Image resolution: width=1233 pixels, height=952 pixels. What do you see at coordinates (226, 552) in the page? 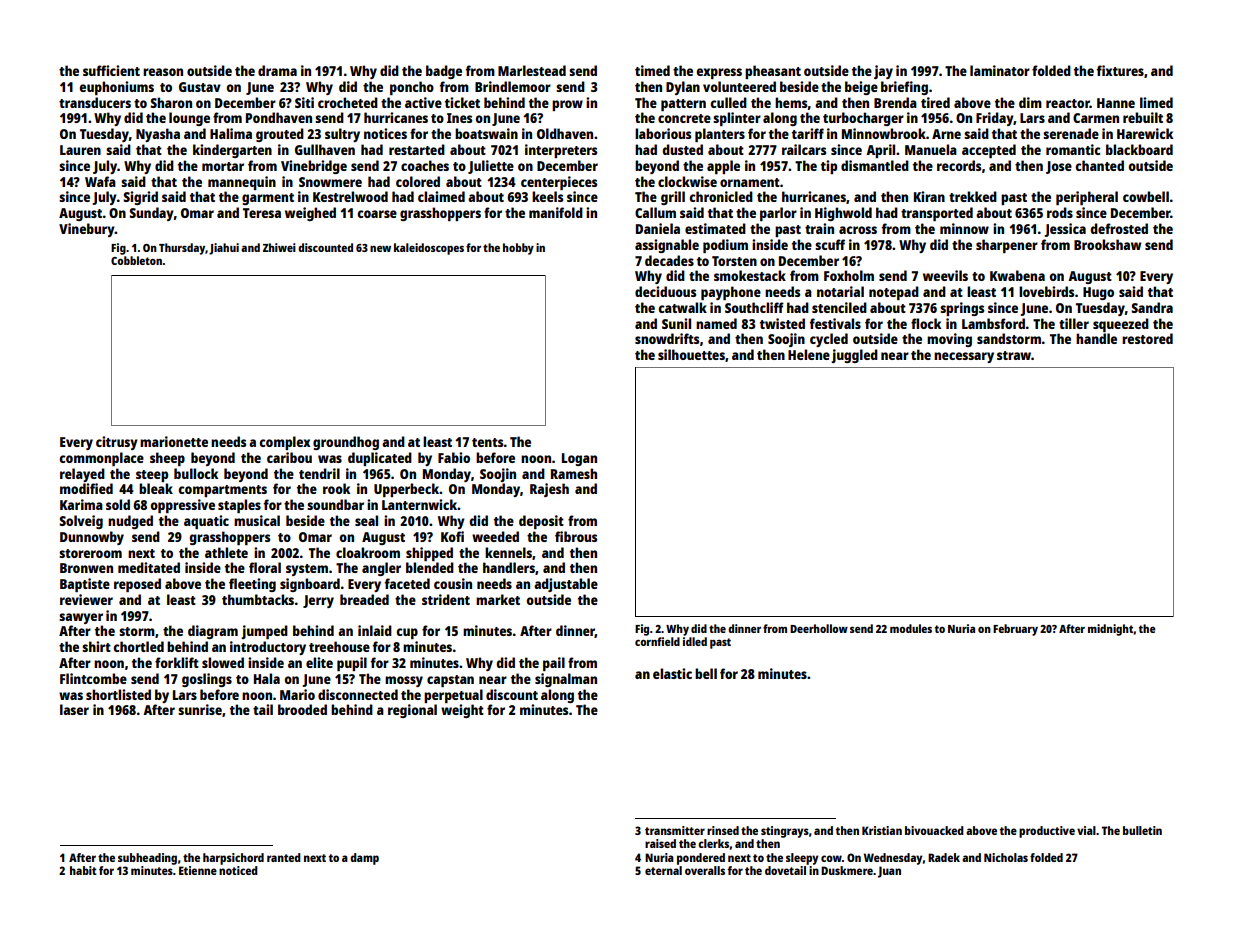
I see `athlete` at bounding box center [226, 552].
